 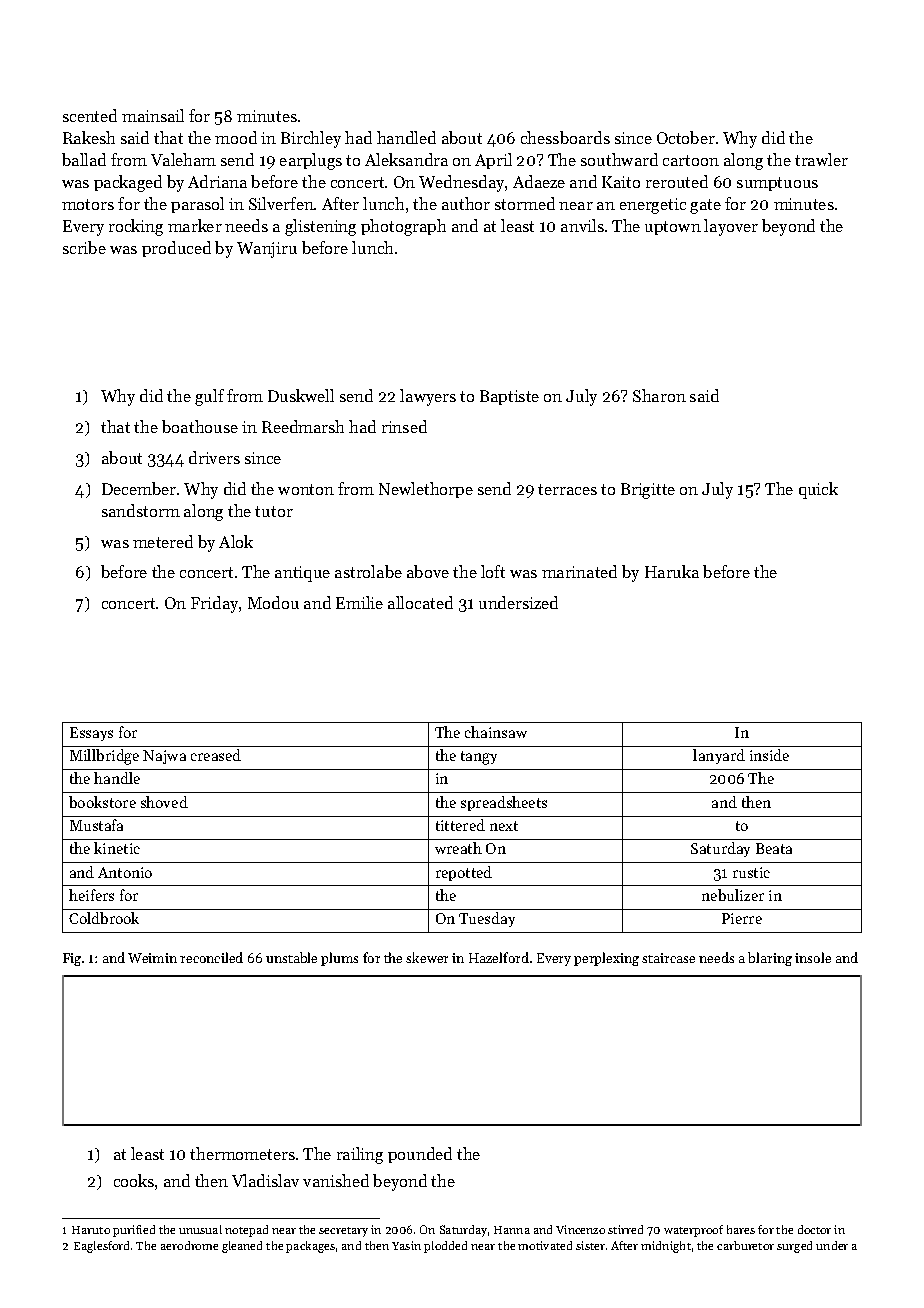 I want to click on photograph, so click(x=403, y=227).
